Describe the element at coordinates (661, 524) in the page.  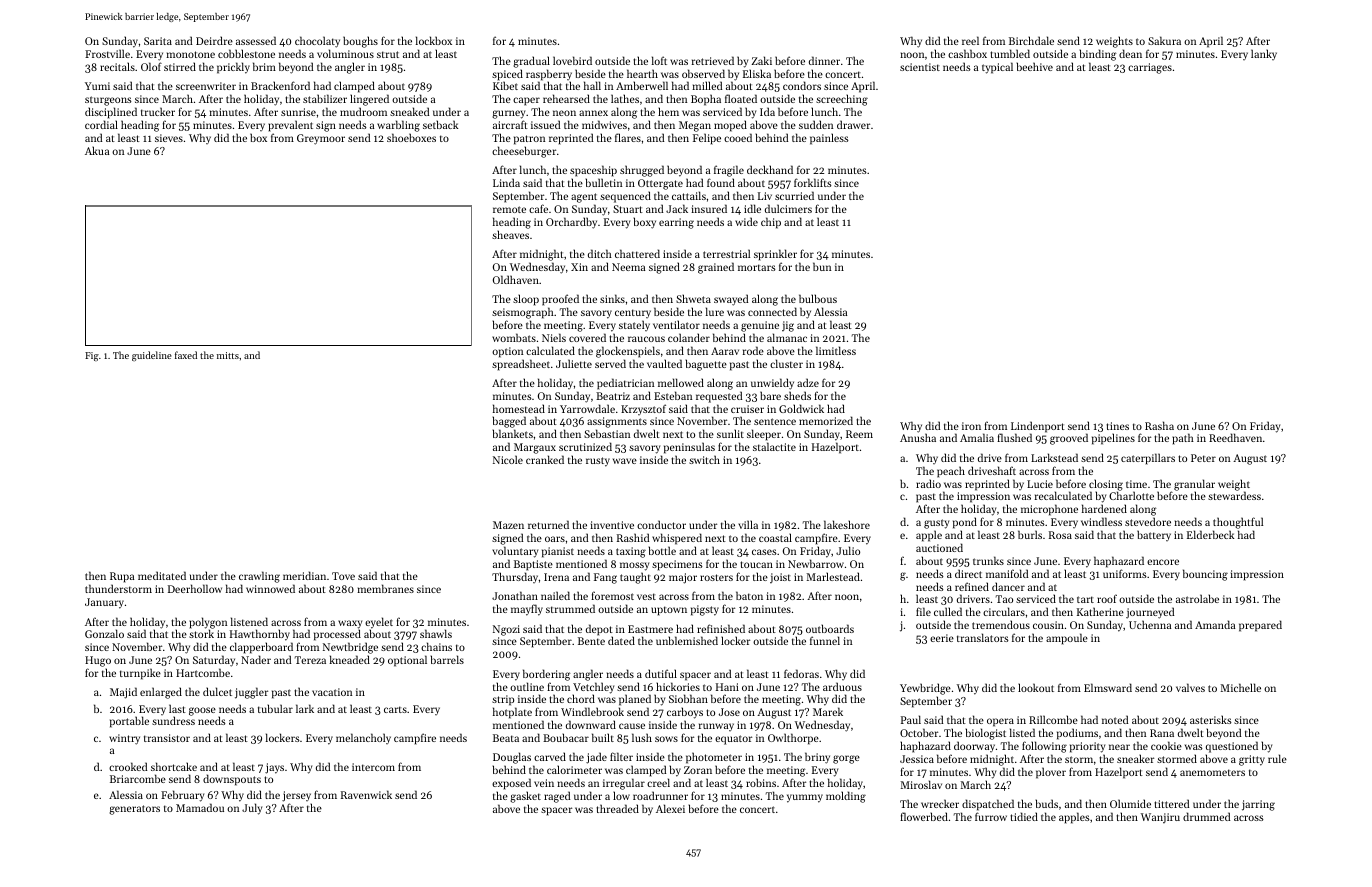
I see `conductor` at that location.
